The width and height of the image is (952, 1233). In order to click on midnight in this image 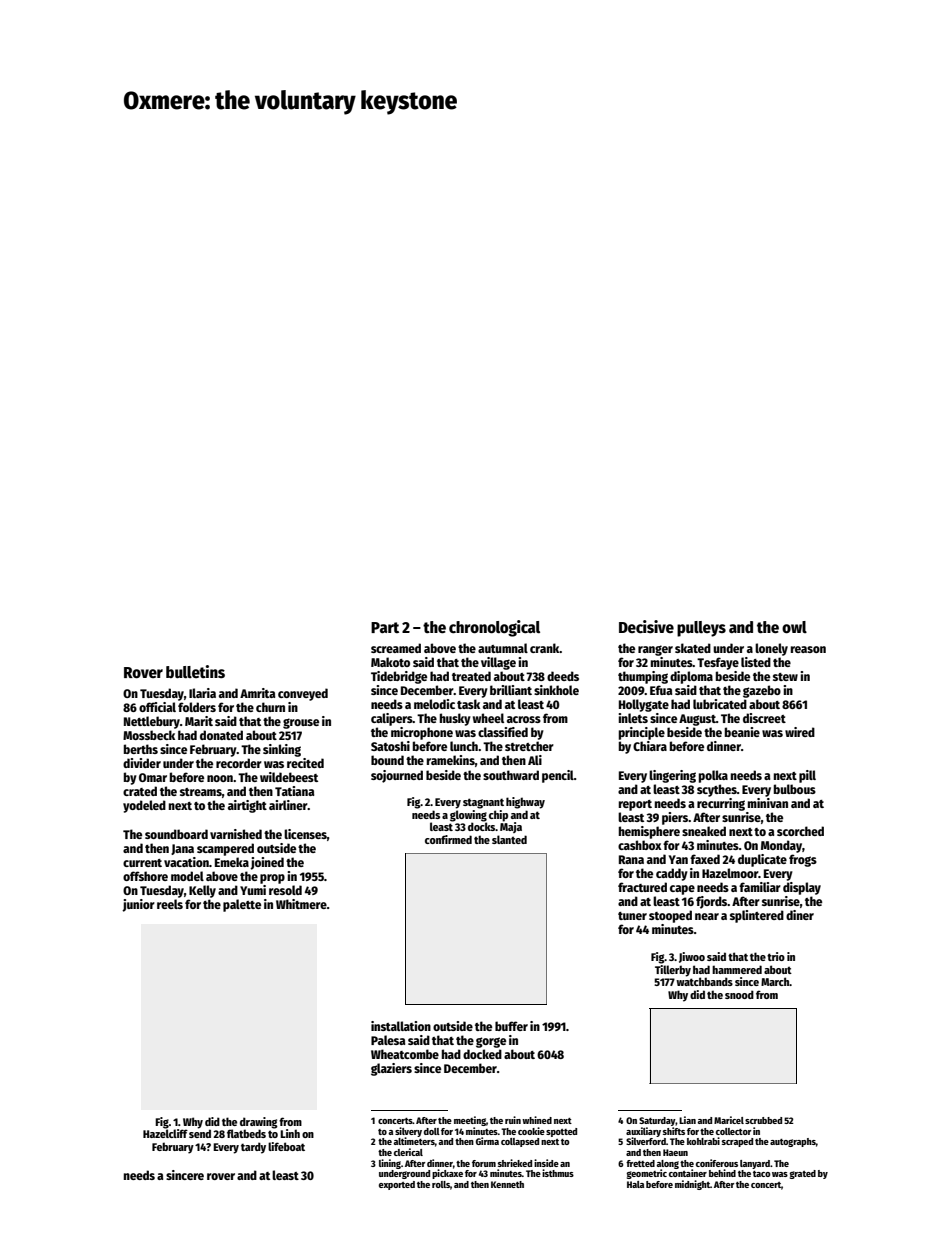, I will do `click(692, 1185)`.
